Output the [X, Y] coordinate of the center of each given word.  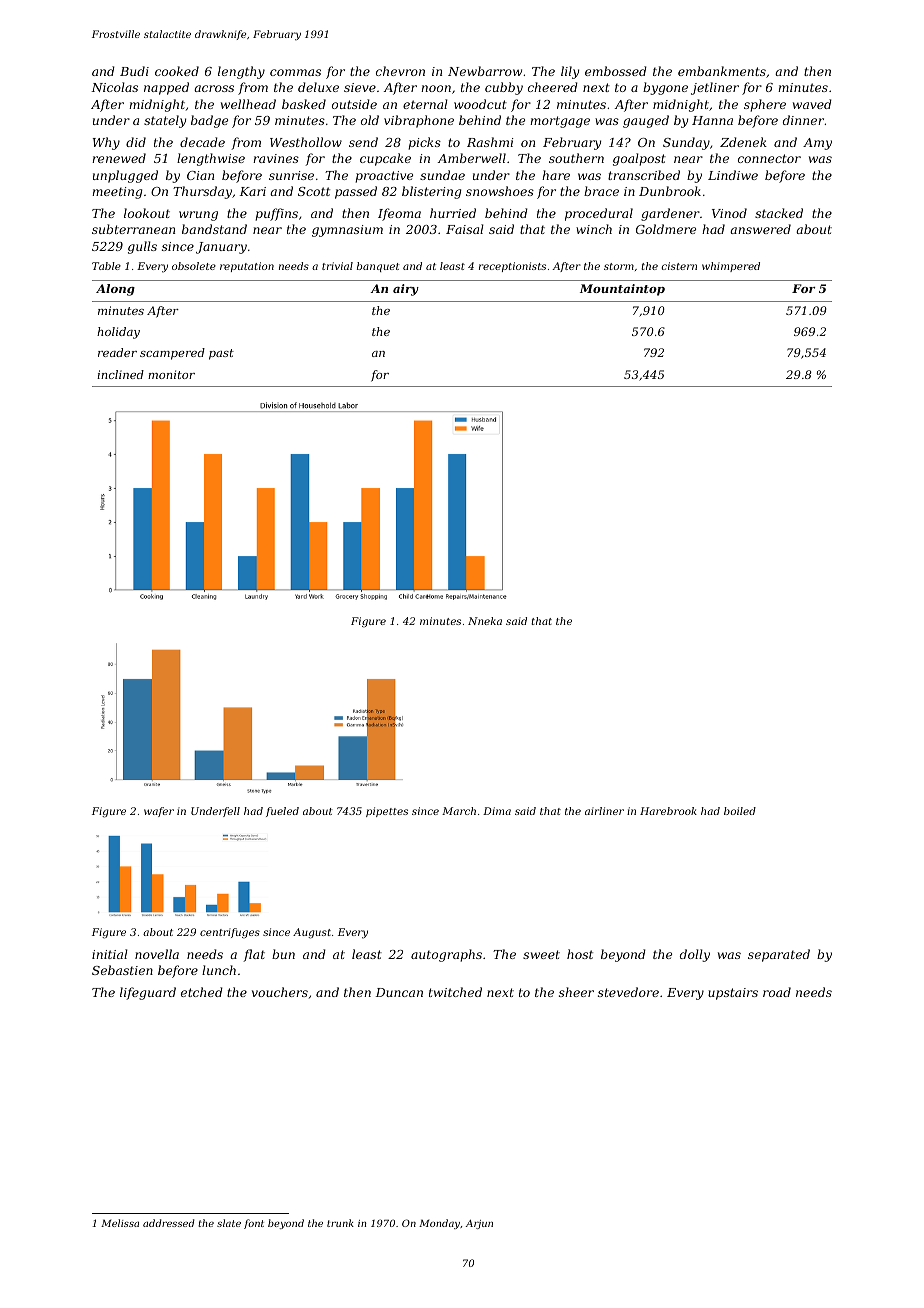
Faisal [465, 229]
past [221, 354]
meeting [117, 193]
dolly [695, 955]
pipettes [387, 812]
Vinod [729, 213]
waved [812, 104]
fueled [282, 812]
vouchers [280, 992]
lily [570, 72]
